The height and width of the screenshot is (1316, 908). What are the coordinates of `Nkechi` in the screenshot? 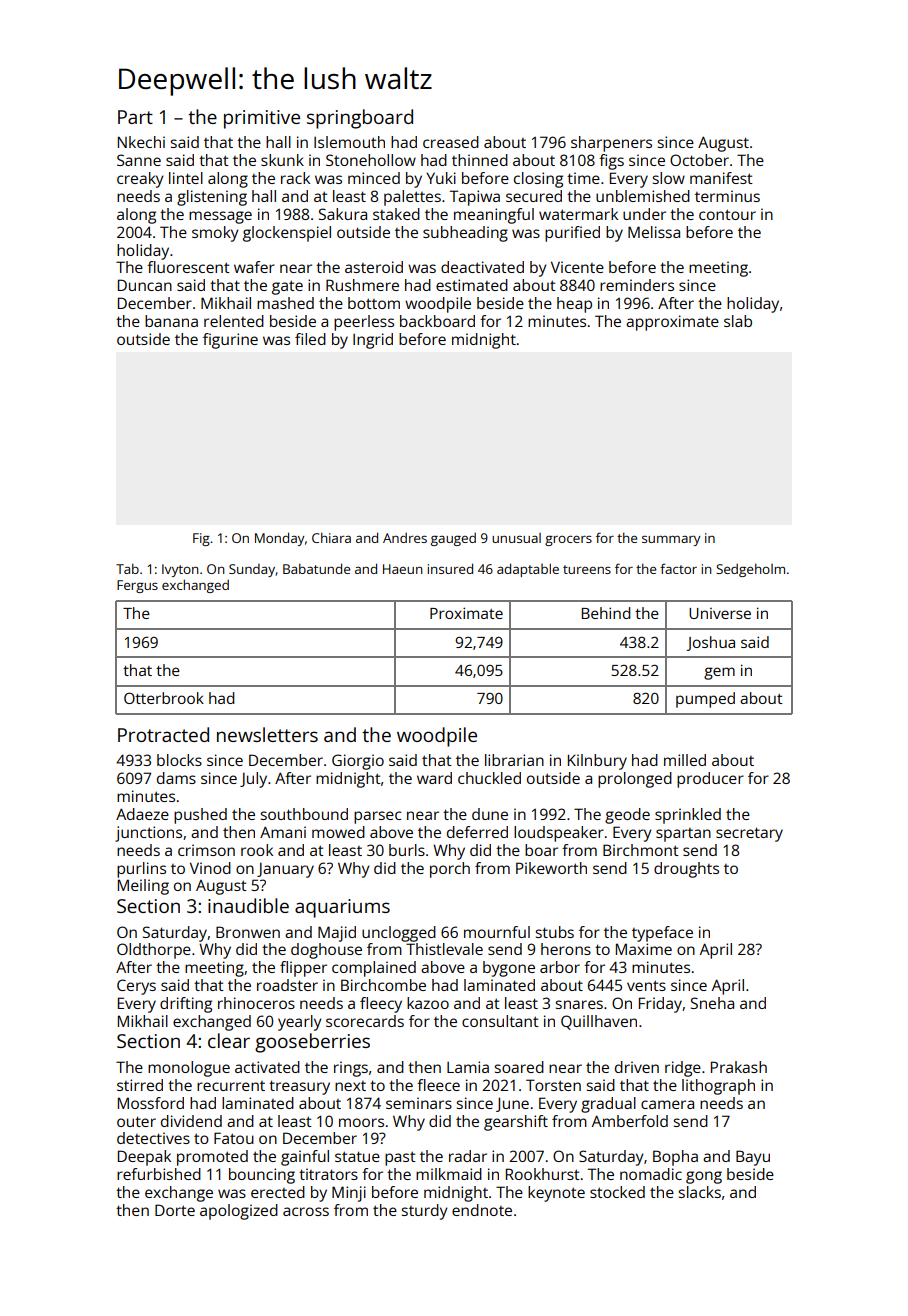 It's located at (141, 142).
